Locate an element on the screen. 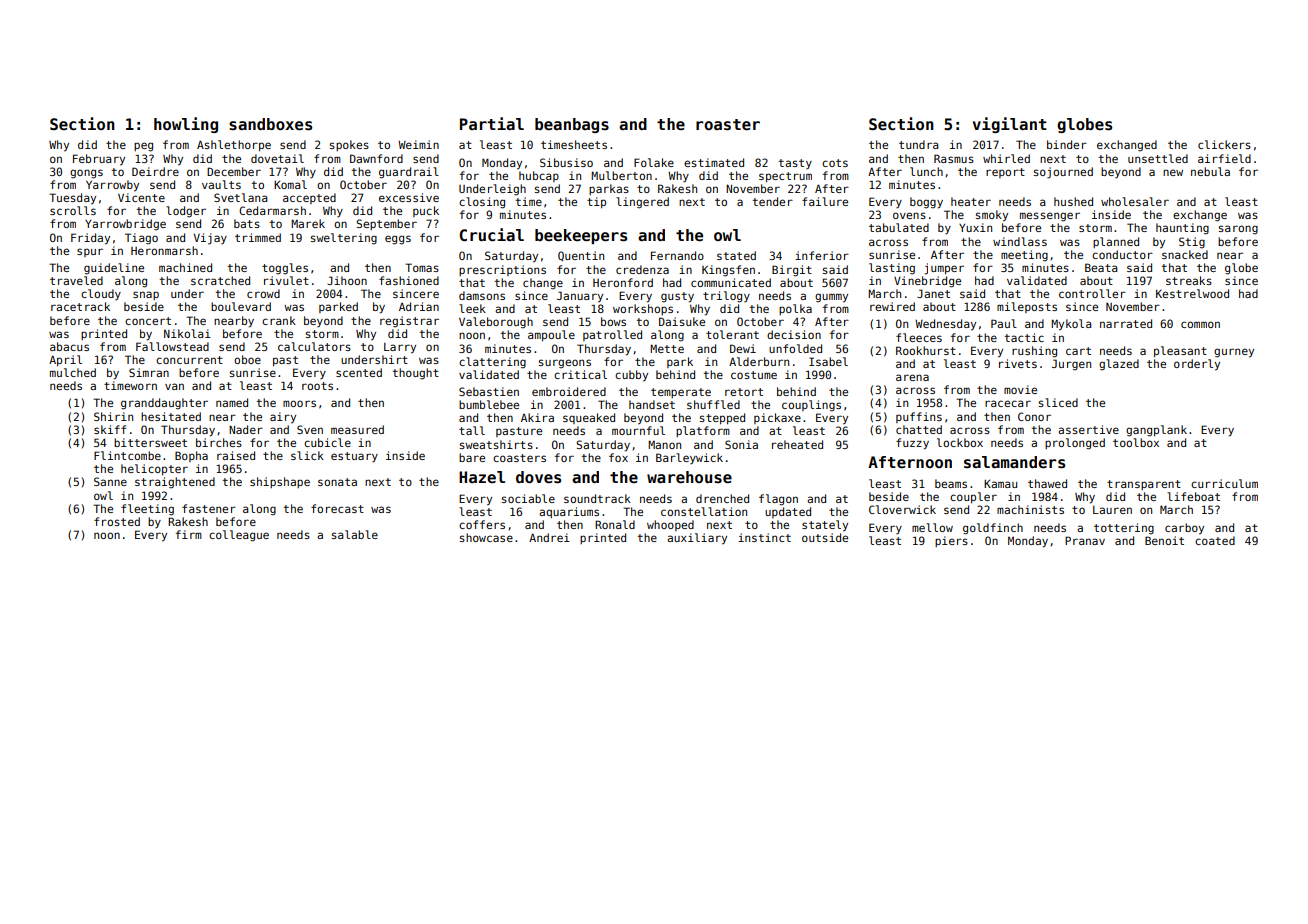  lingered is located at coordinates (642, 203).
